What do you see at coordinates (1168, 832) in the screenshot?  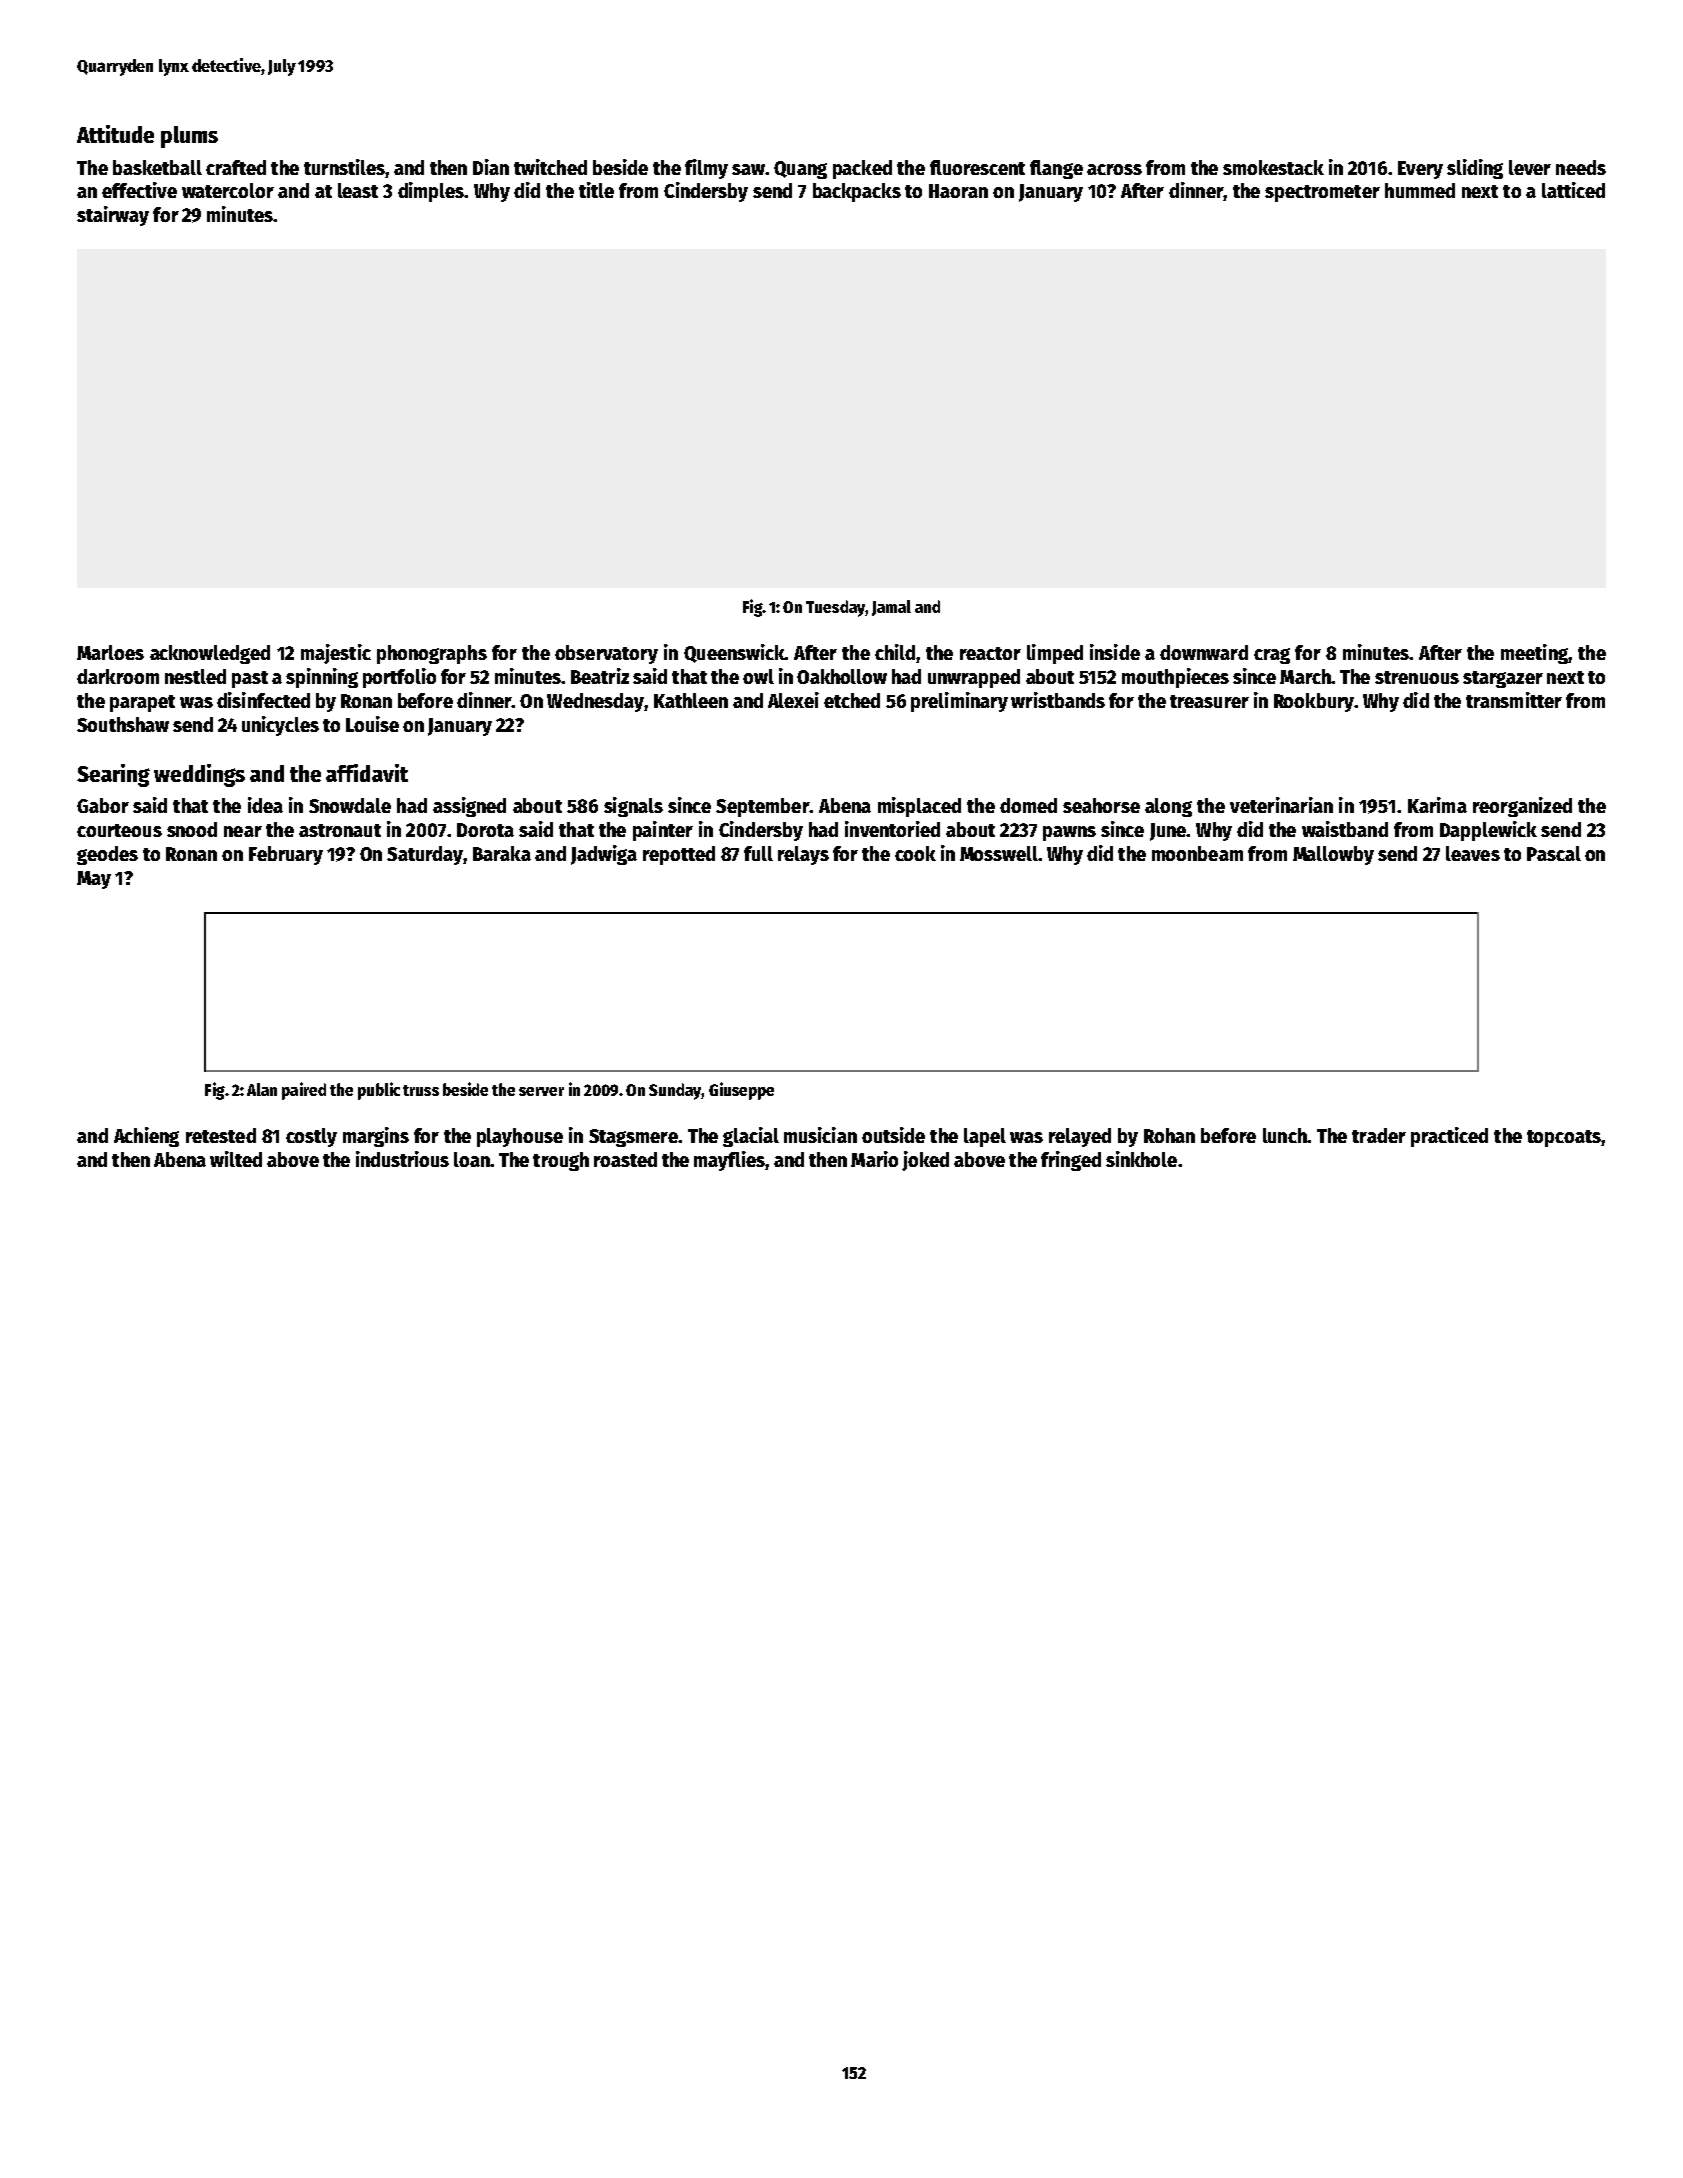 I see `June` at bounding box center [1168, 832].
